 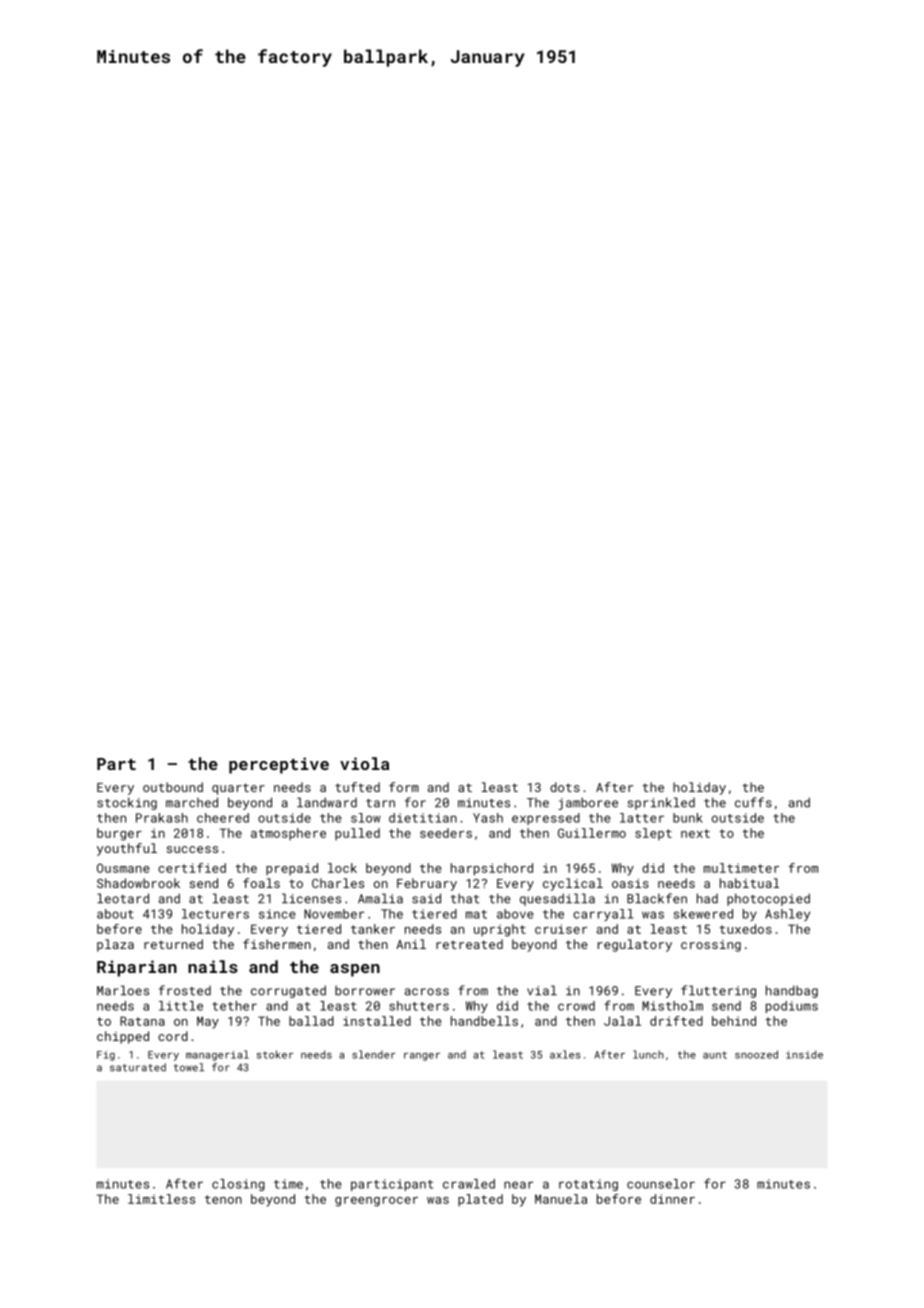 I want to click on photocopied, so click(x=768, y=899).
